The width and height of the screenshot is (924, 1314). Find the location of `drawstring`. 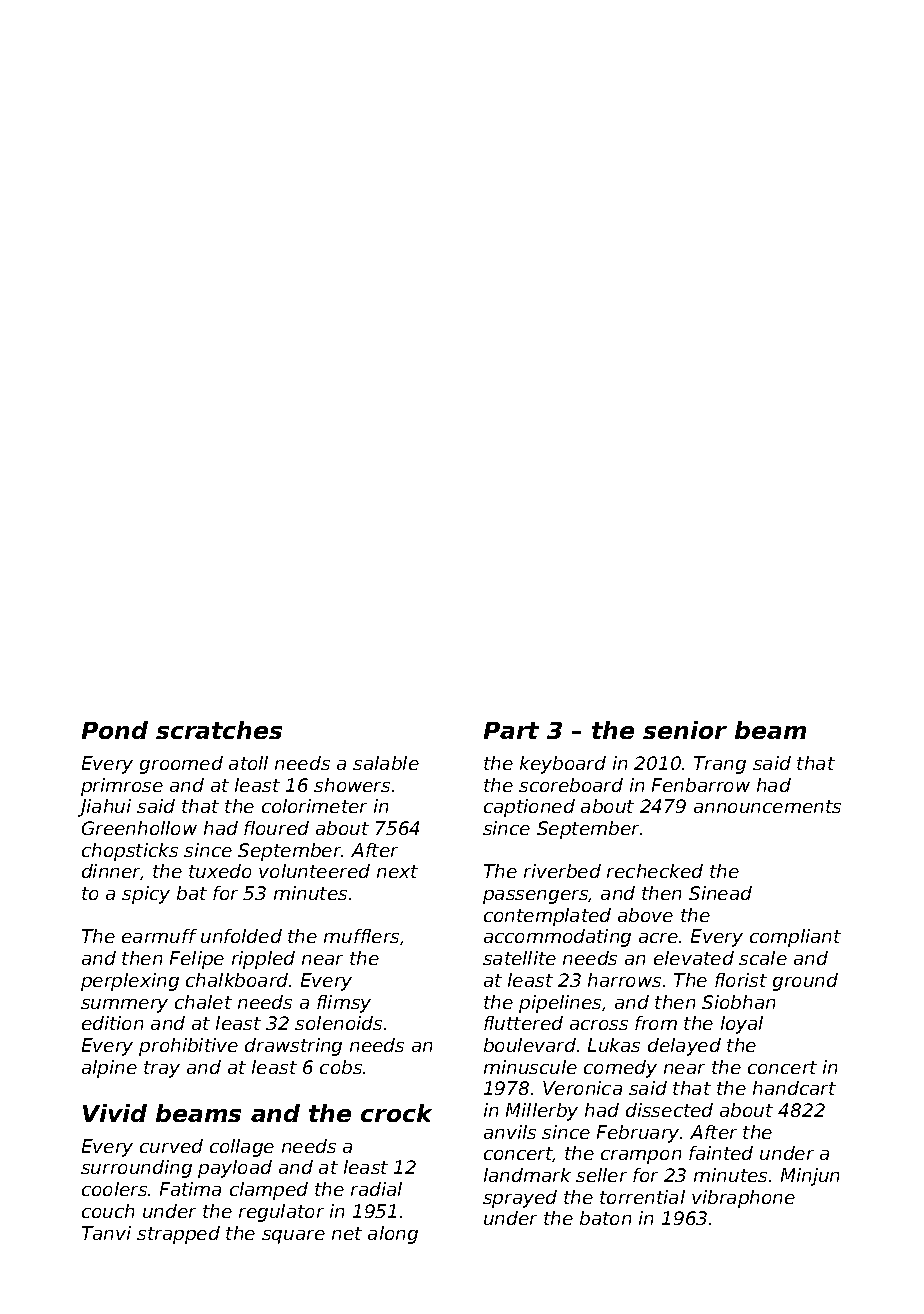

drawstring is located at coordinates (293, 1047).
